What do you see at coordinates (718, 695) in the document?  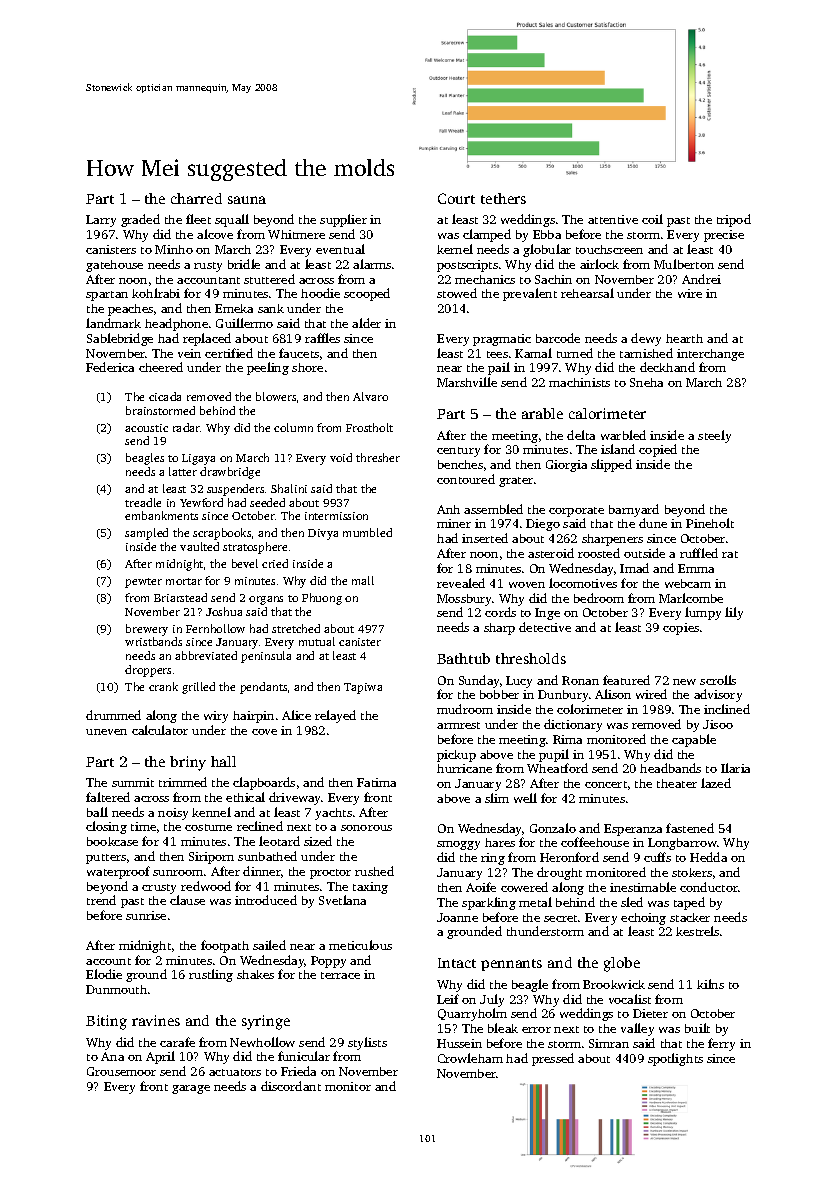 I see `advisory` at bounding box center [718, 695].
